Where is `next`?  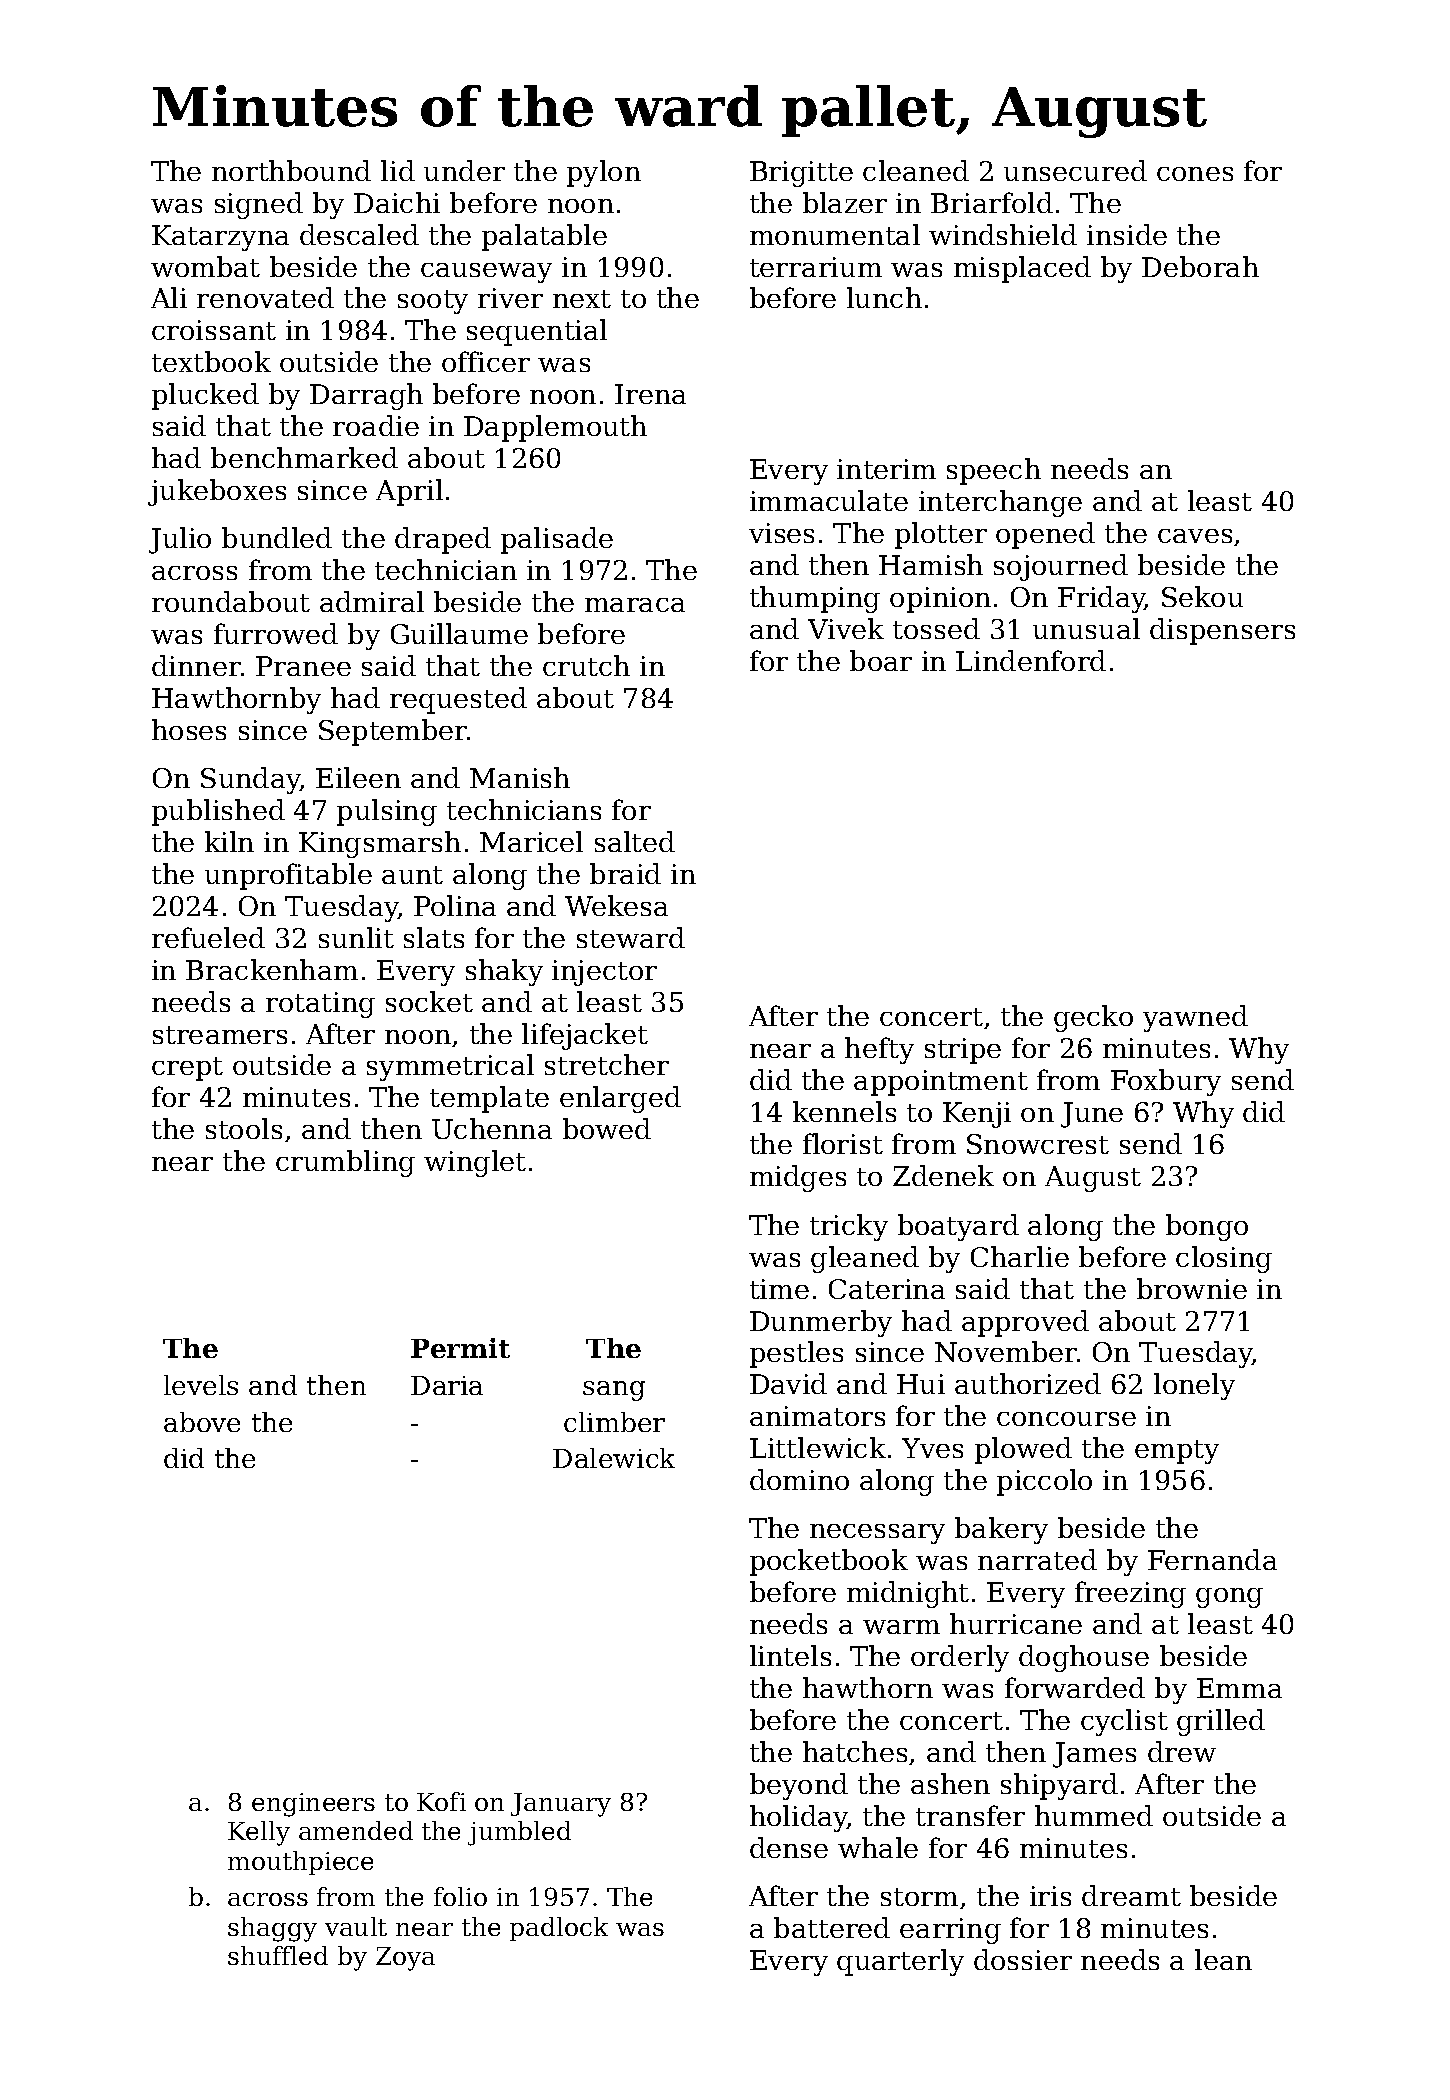 next is located at coordinates (582, 299).
